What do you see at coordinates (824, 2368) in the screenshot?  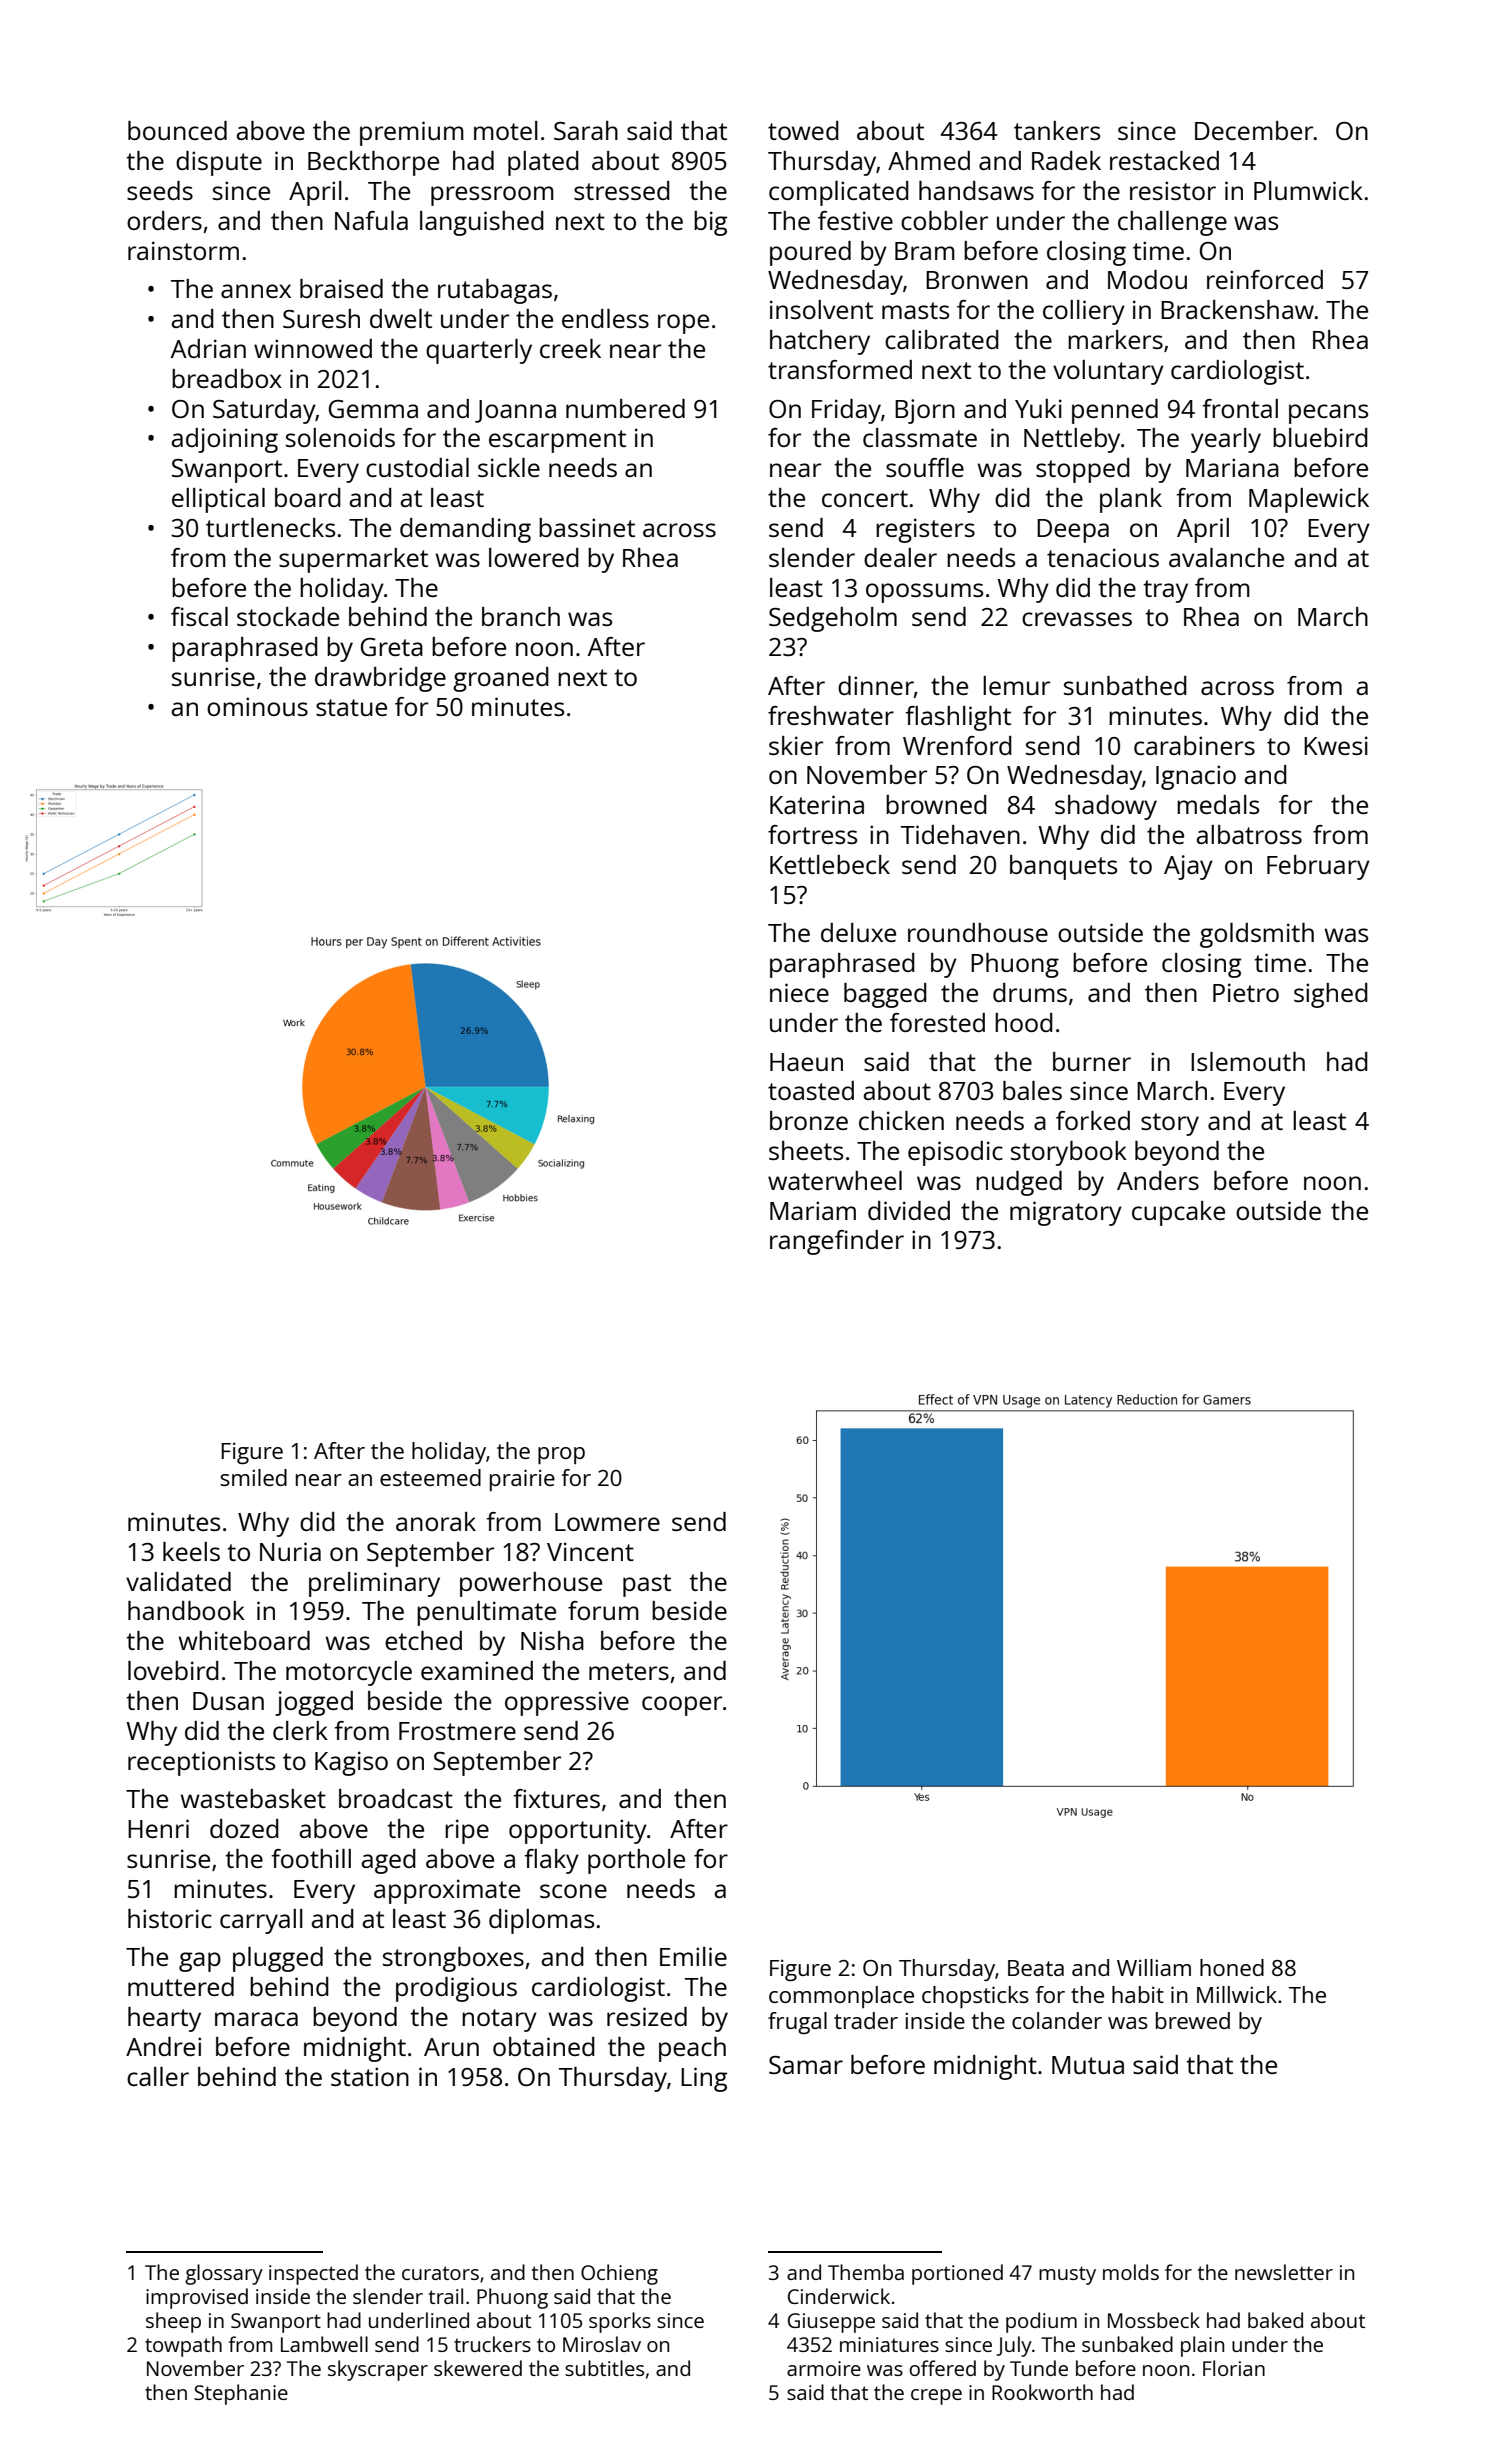 I see `armoire` at bounding box center [824, 2368].
